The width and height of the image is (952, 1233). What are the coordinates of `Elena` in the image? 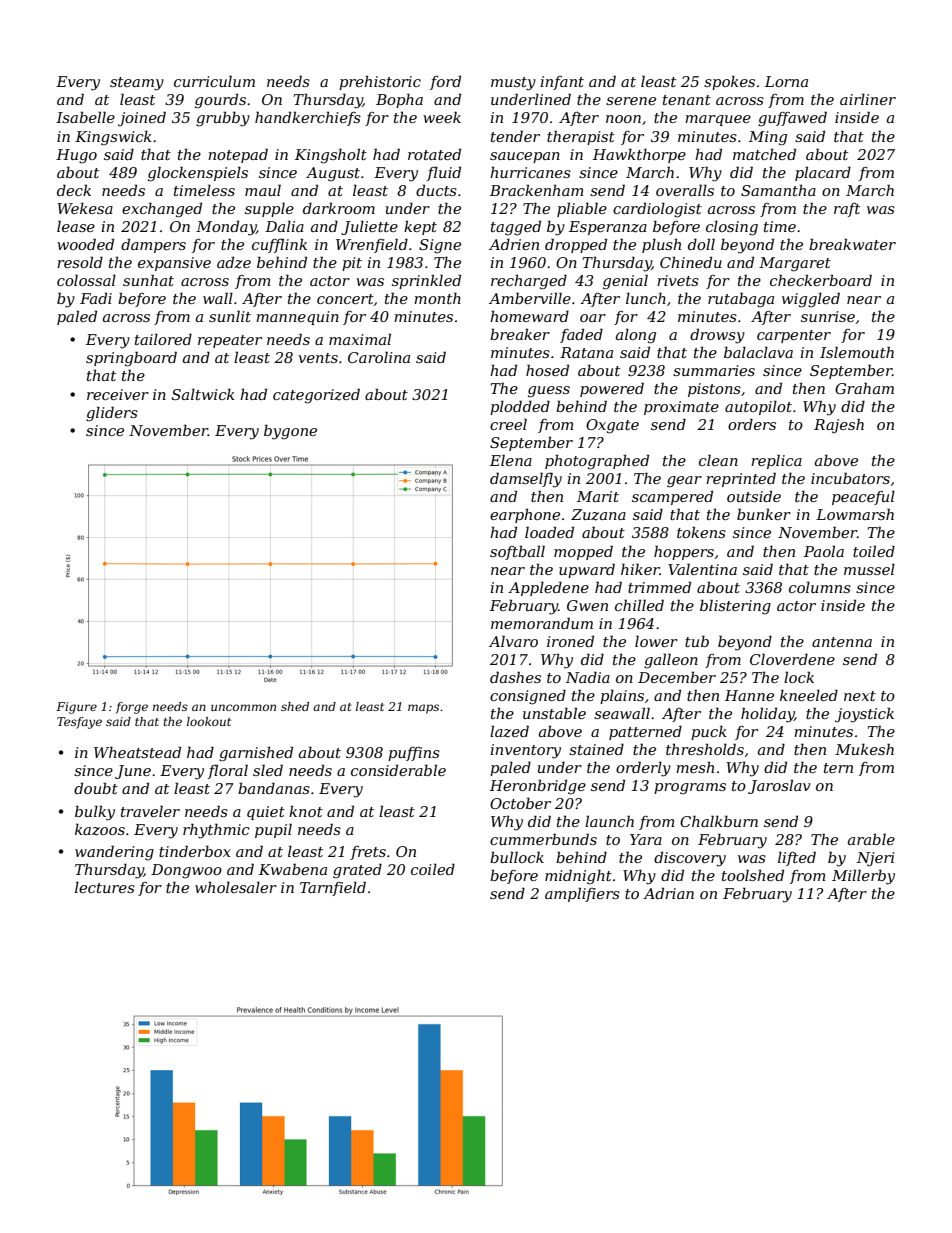 It's located at (511, 460).
